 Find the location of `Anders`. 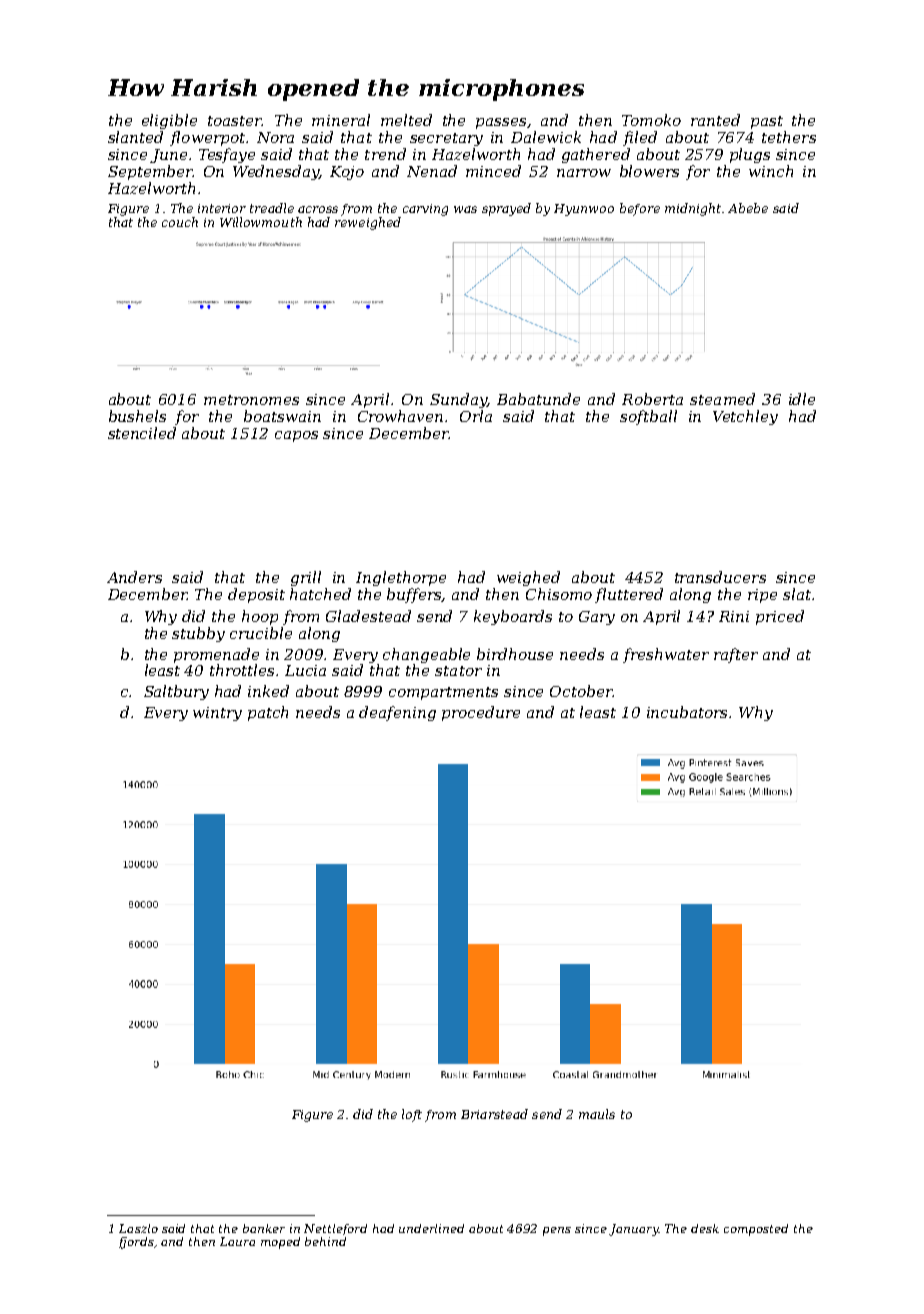

Anders is located at coordinates (134, 577).
